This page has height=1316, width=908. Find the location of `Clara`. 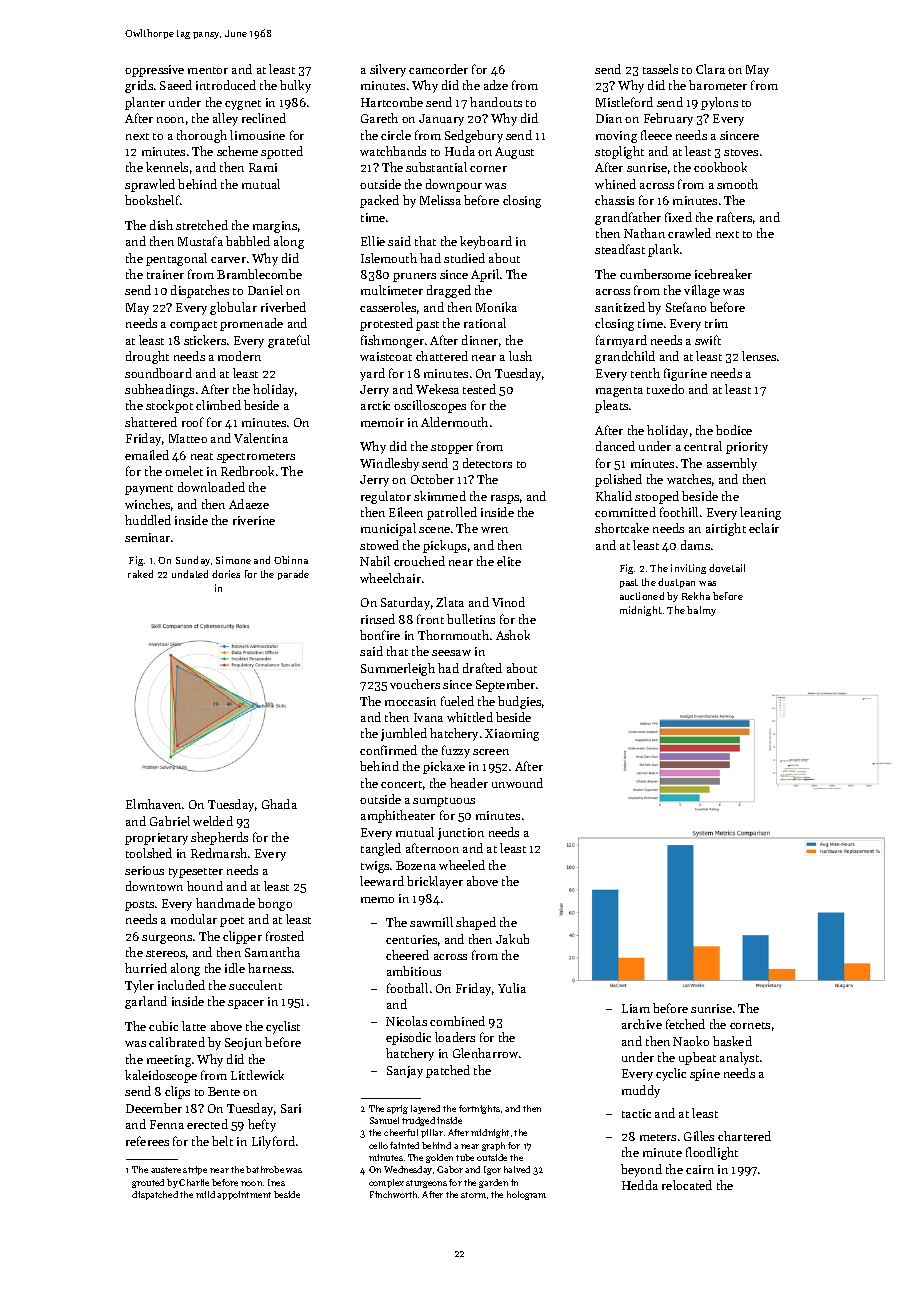

Clara is located at coordinates (710, 69).
